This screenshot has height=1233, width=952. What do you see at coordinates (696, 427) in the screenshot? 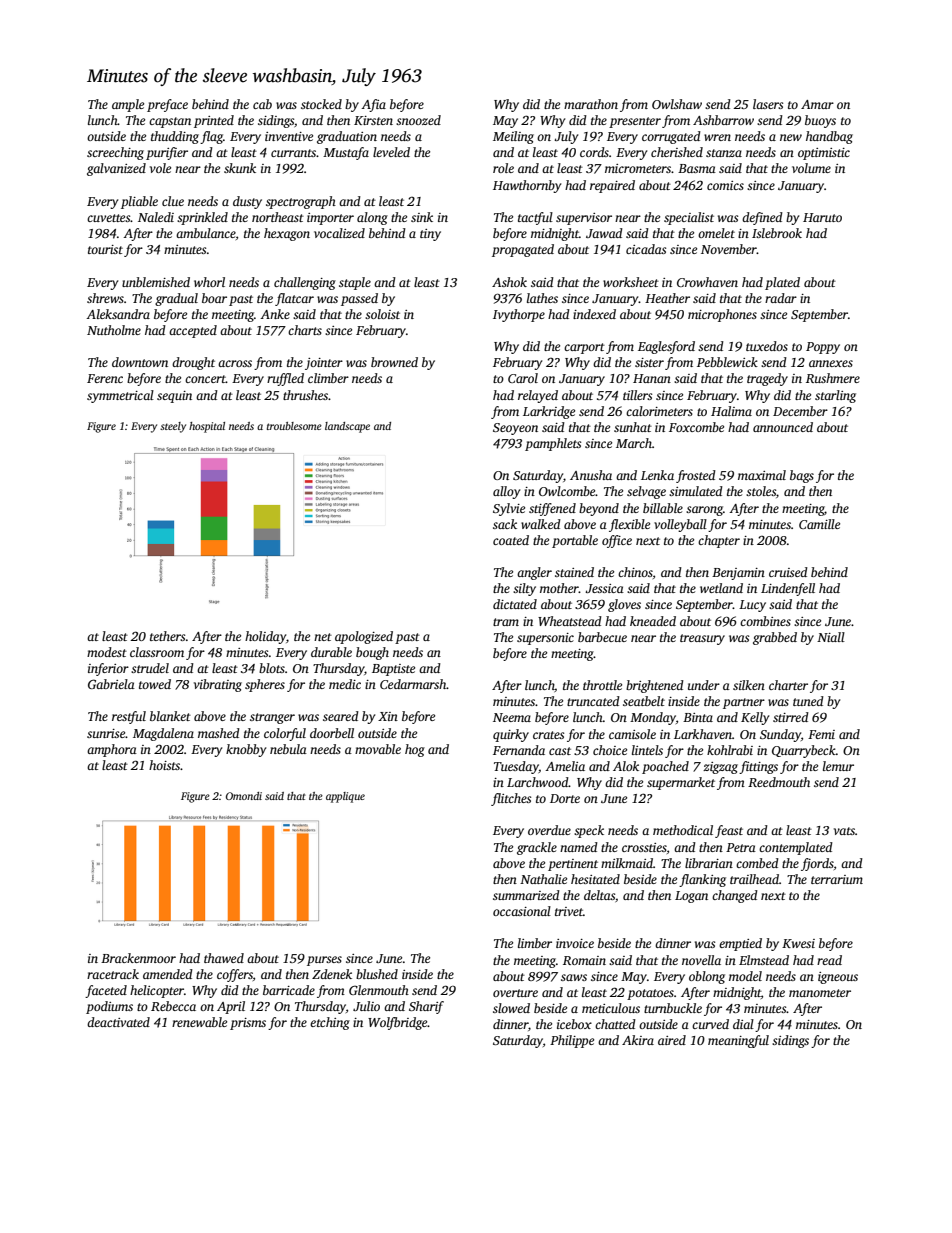
I see `Foxcombe` at bounding box center [696, 427].
